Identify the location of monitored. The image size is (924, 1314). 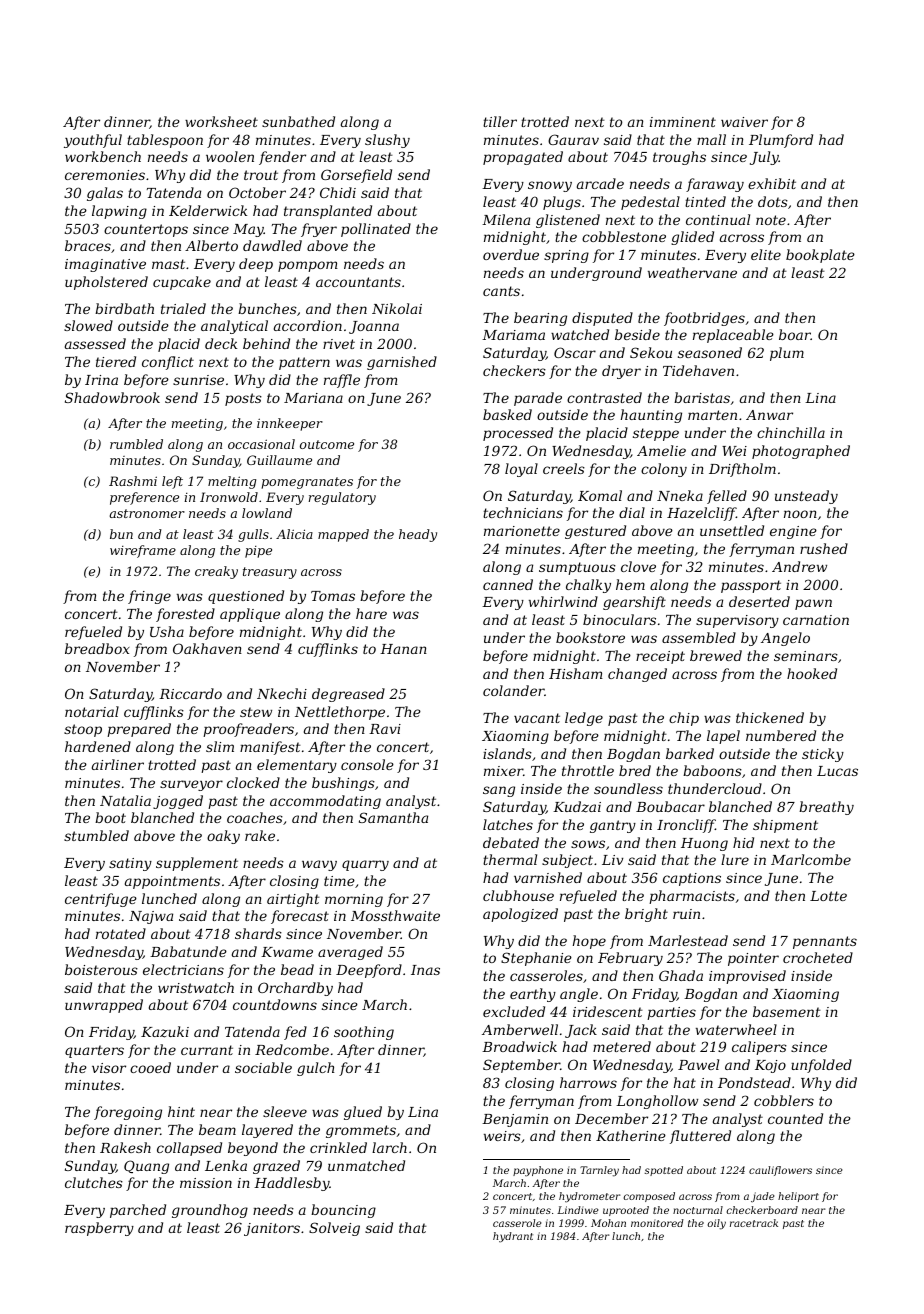
(657, 1223).
